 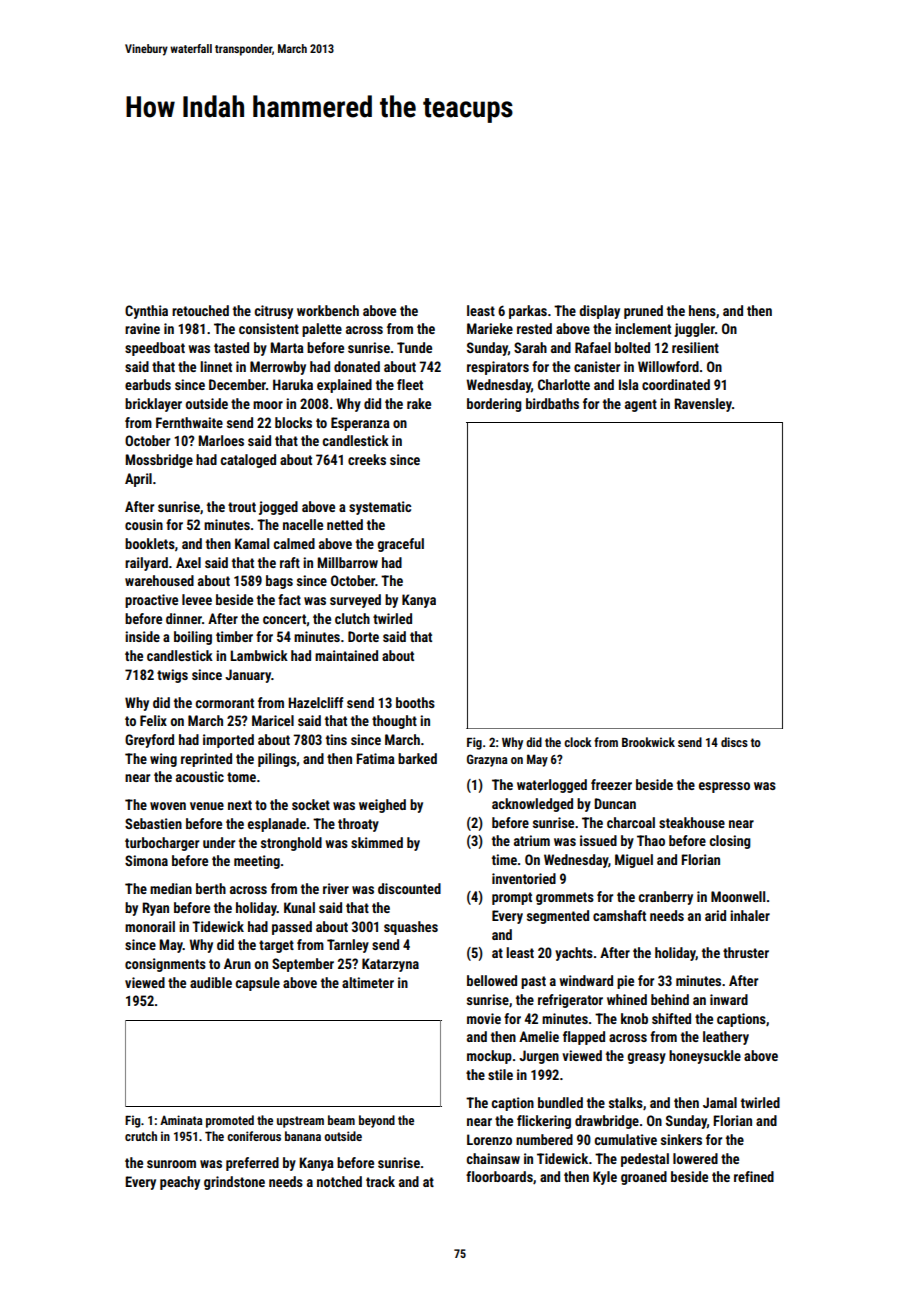 What do you see at coordinates (180, 1183) in the screenshot?
I see `peachy` at bounding box center [180, 1183].
